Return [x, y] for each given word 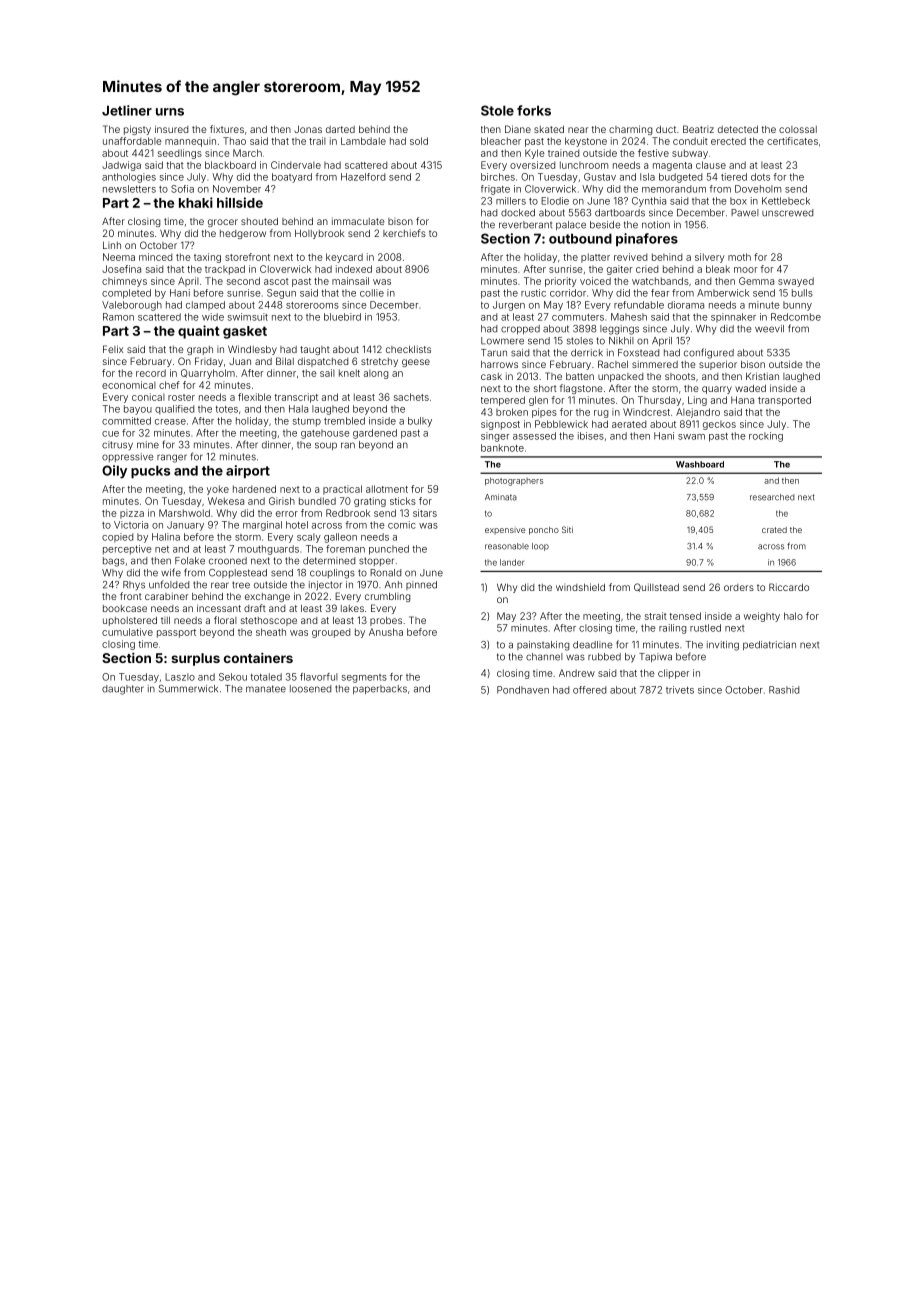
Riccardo [789, 587]
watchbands [660, 281]
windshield [580, 587]
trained [563, 153]
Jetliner [127, 110]
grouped [331, 633]
